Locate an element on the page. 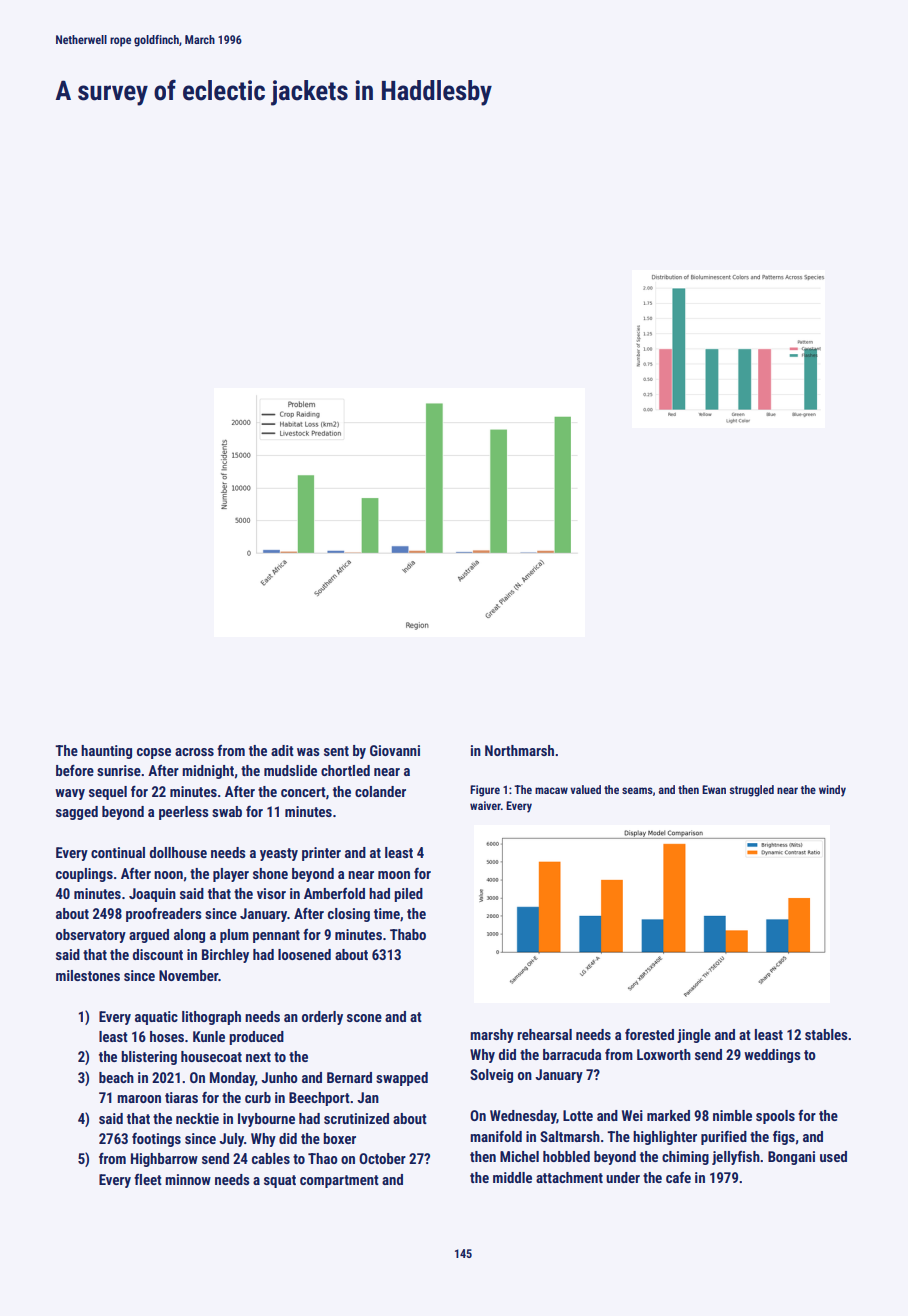  windy is located at coordinates (832, 791).
